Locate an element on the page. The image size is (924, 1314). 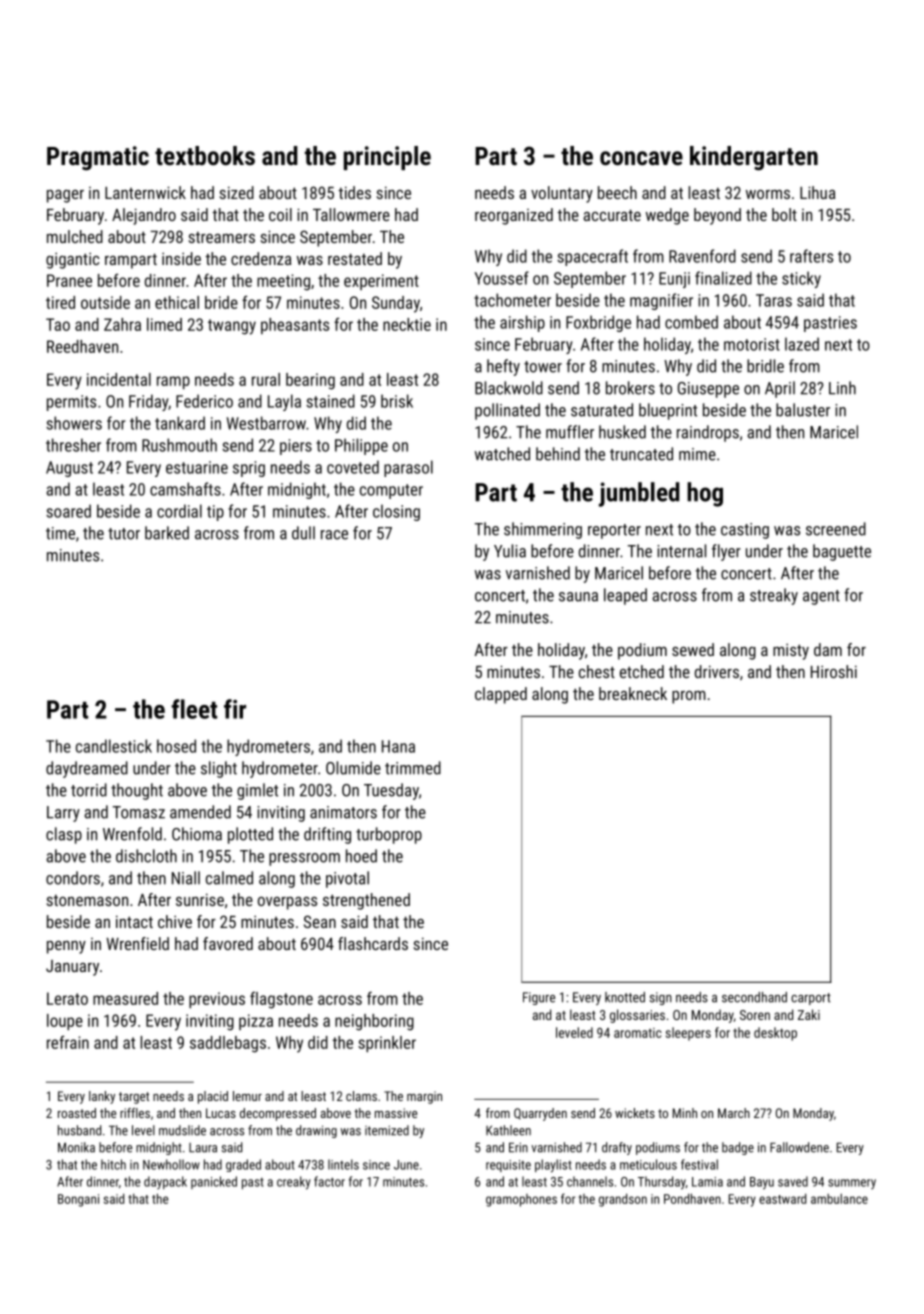
Yulia is located at coordinates (510, 551).
